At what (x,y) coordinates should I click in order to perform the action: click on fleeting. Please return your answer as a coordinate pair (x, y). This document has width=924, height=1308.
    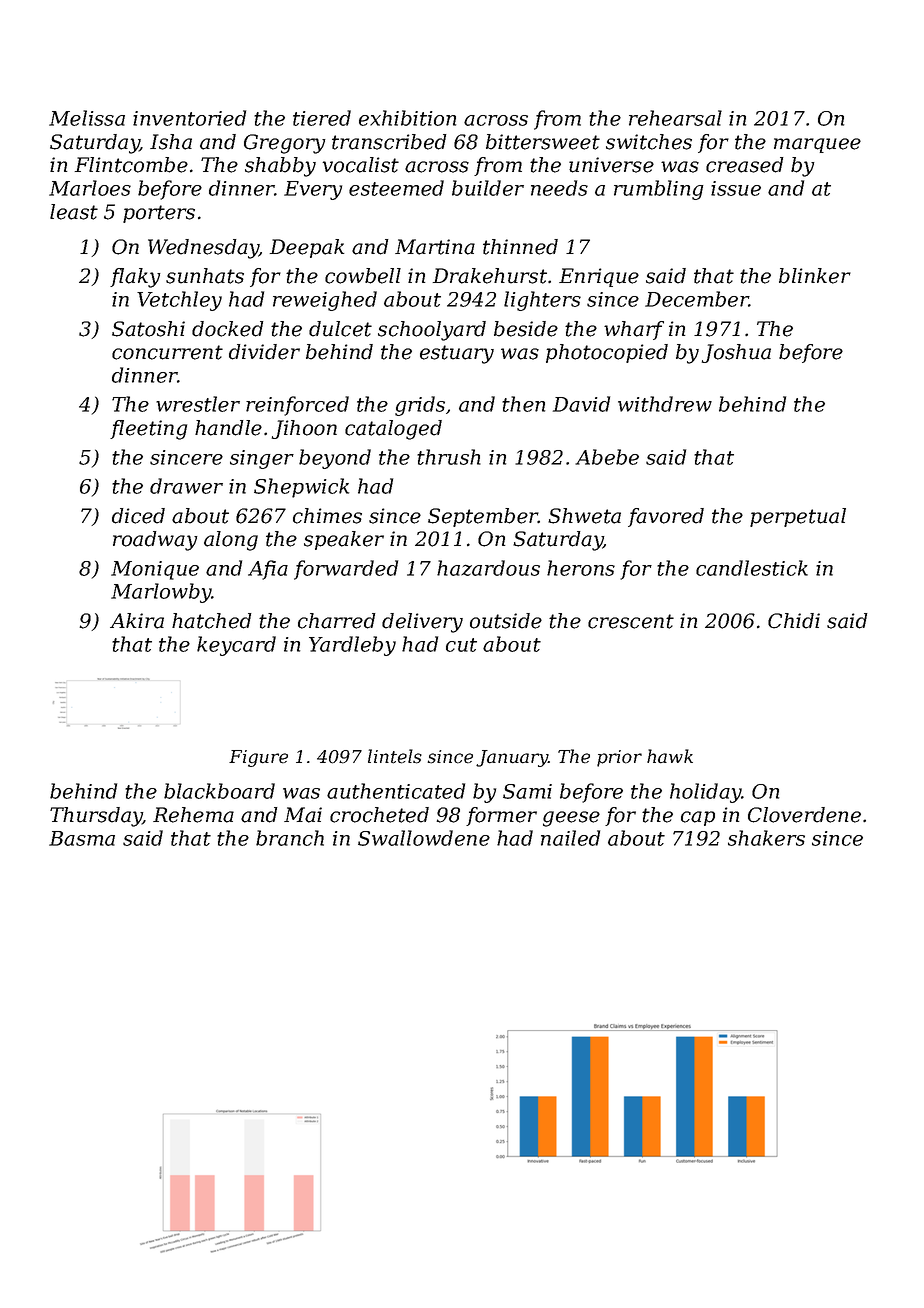
    Looking at the image, I should click on (148, 430).
